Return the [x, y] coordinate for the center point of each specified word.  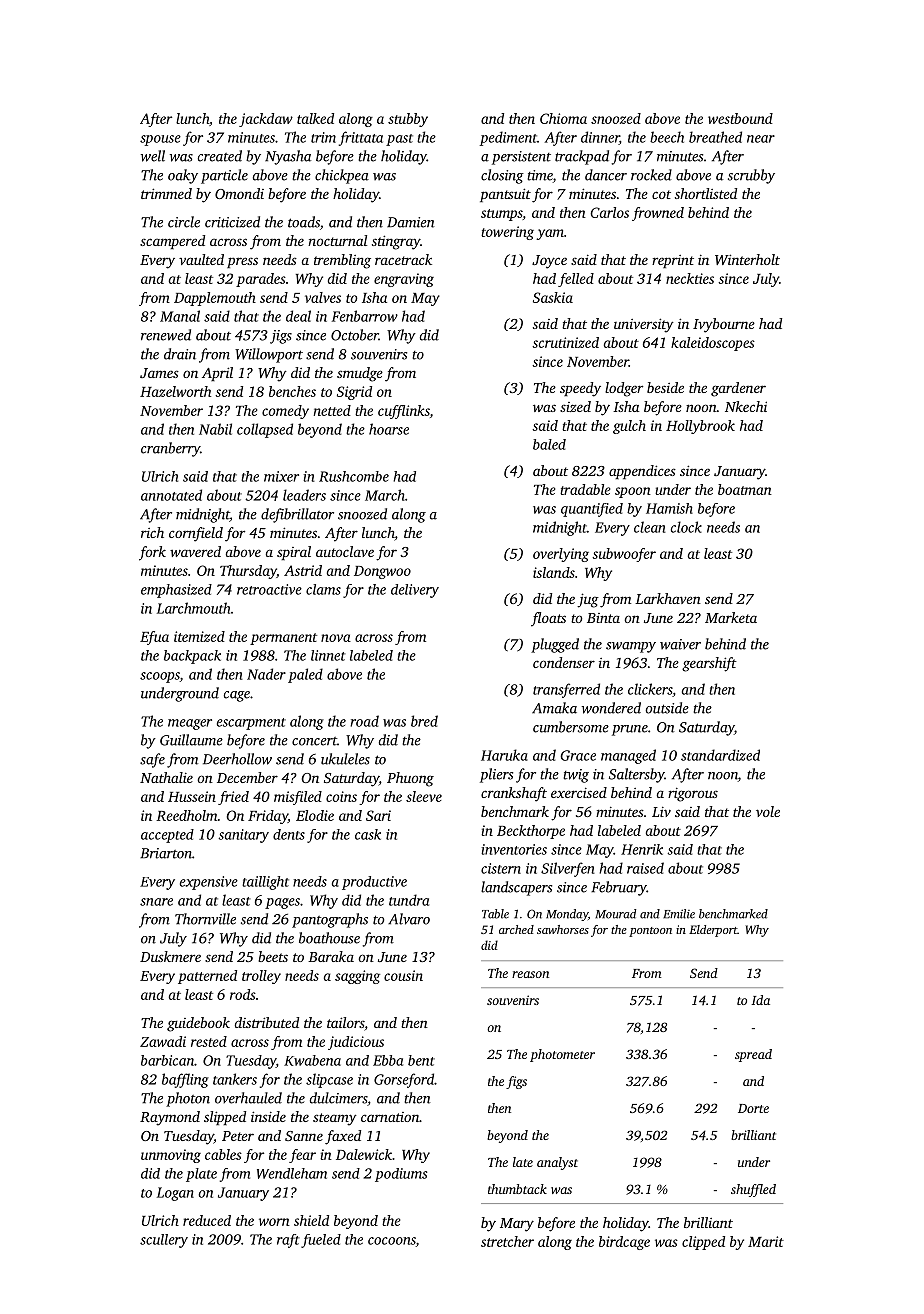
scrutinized [565, 342]
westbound [740, 118]
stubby [408, 120]
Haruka [504, 755]
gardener [738, 389]
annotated [171, 495]
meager [190, 724]
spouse [160, 140]
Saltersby [636, 775]
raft [288, 1241]
